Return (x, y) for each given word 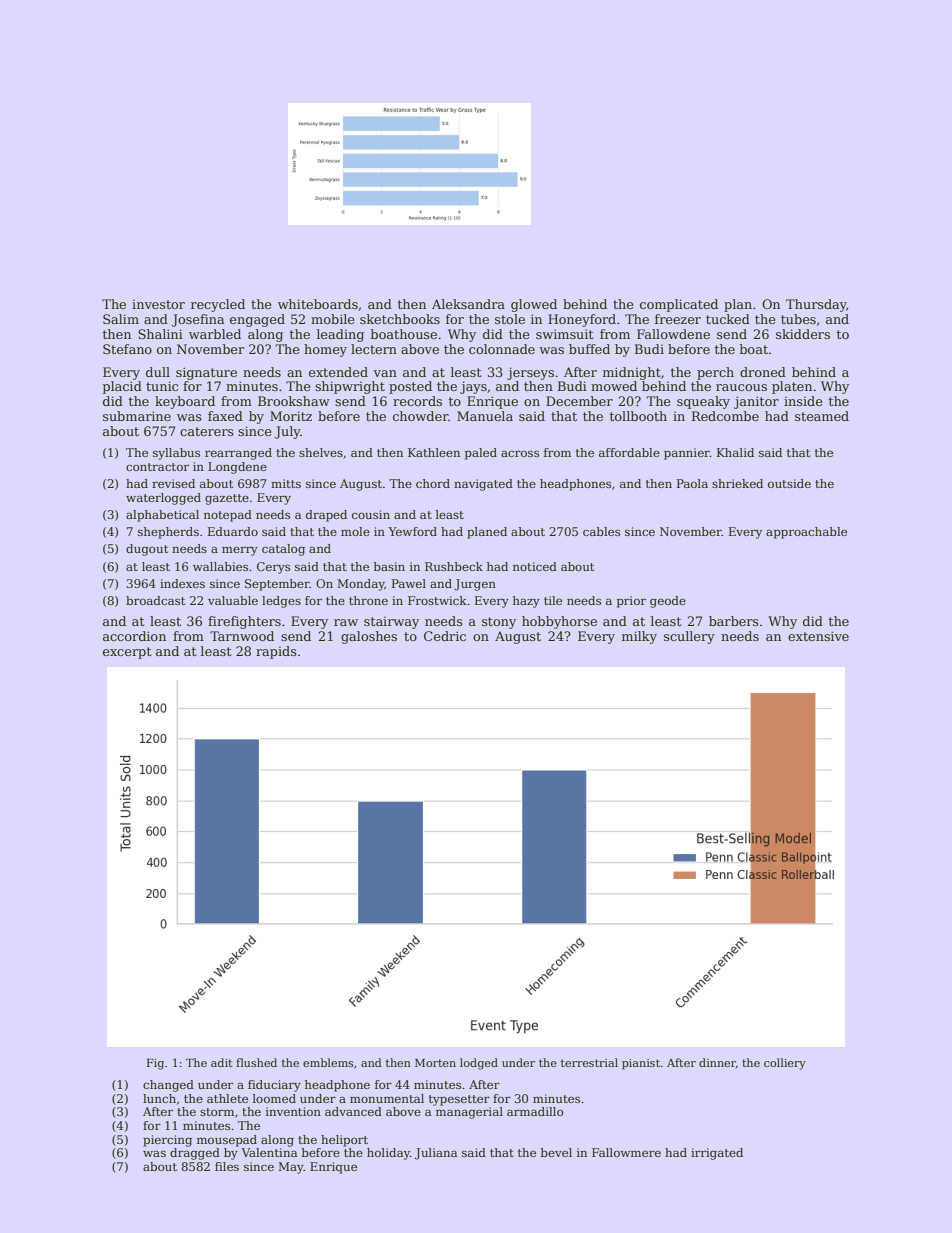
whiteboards (318, 304)
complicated (679, 305)
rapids (276, 652)
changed (168, 1086)
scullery (689, 637)
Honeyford (582, 320)
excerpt (127, 653)
